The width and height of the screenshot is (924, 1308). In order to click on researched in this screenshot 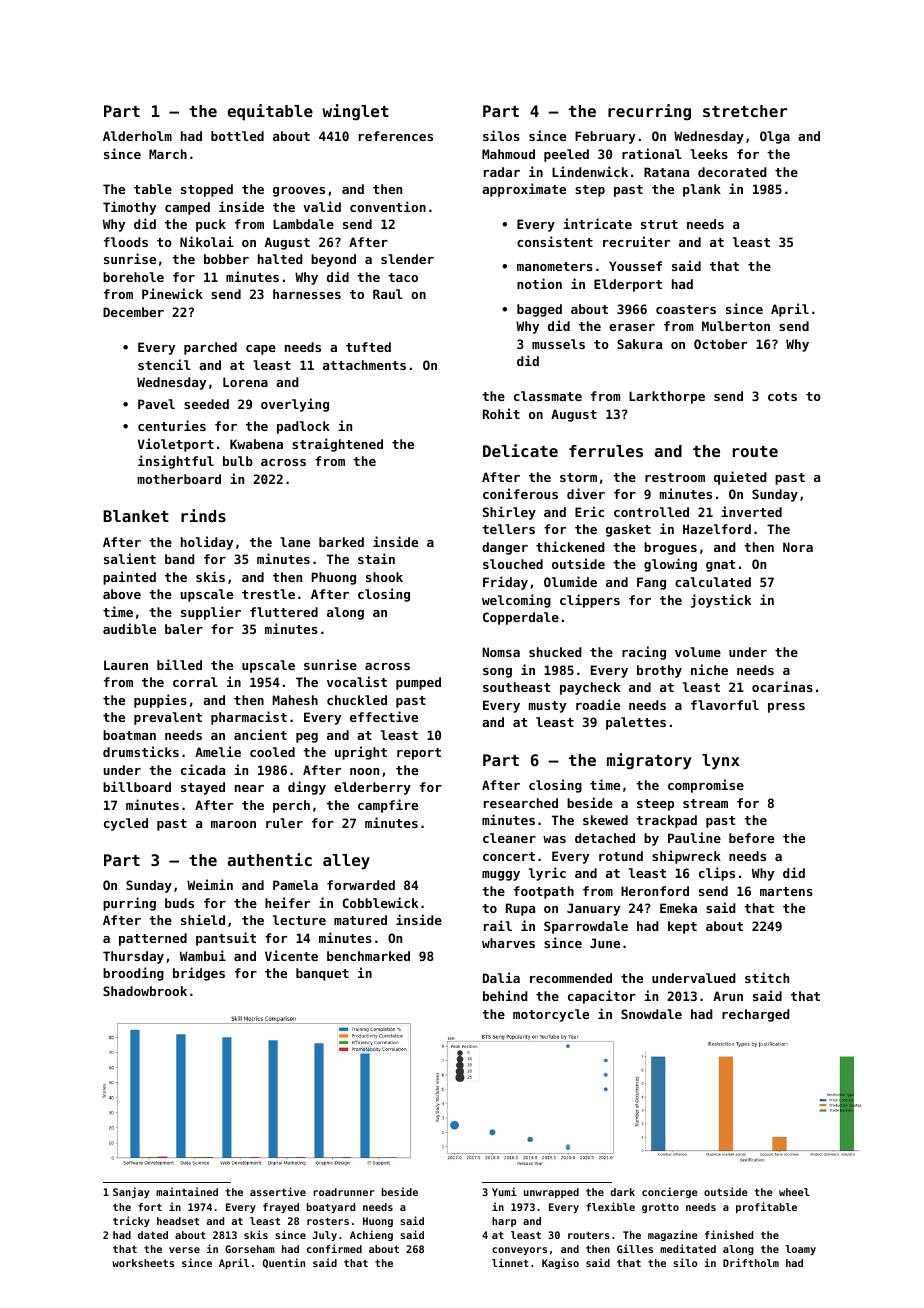, I will do `click(521, 803)`.
